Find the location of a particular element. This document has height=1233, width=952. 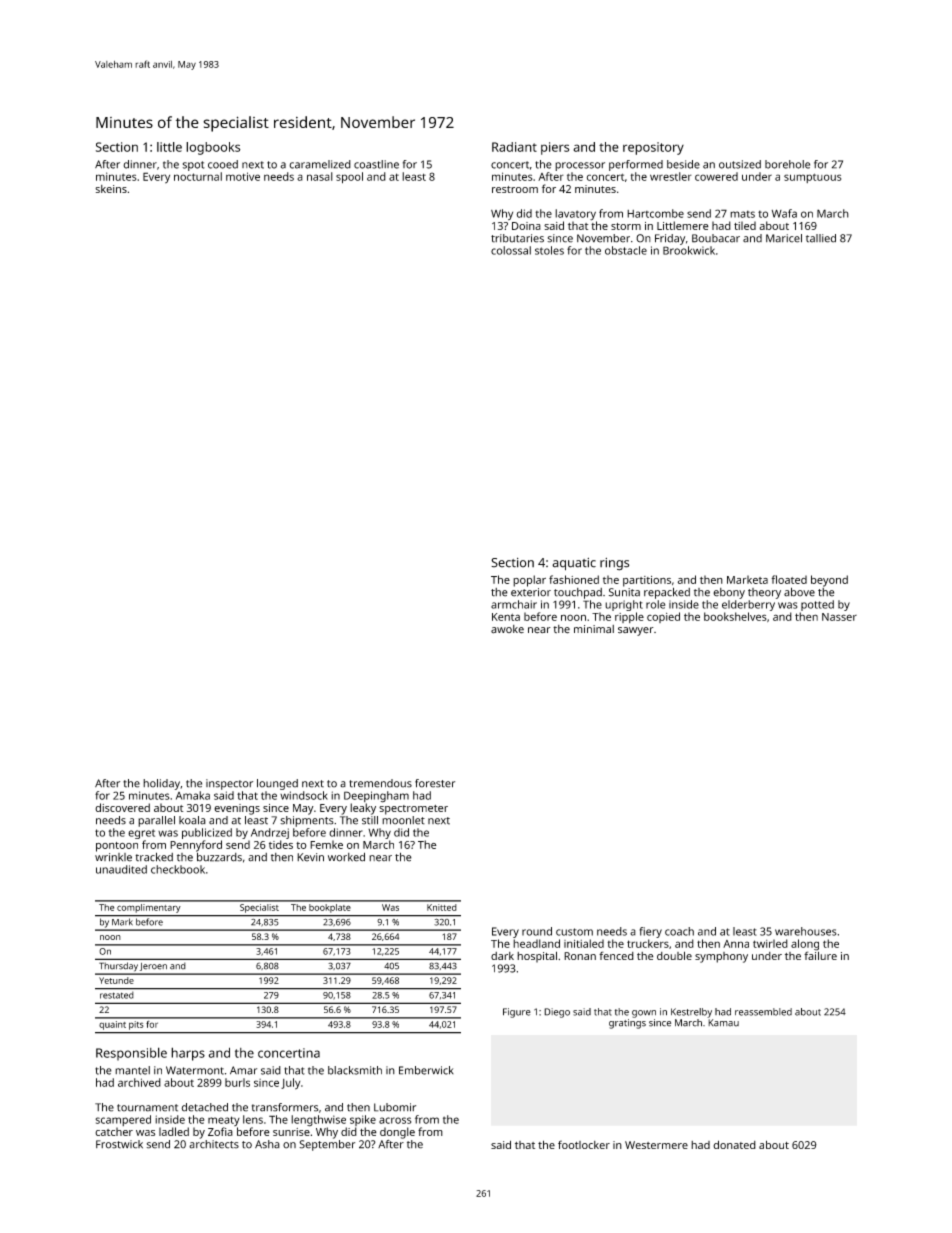

poplar is located at coordinates (529, 581).
